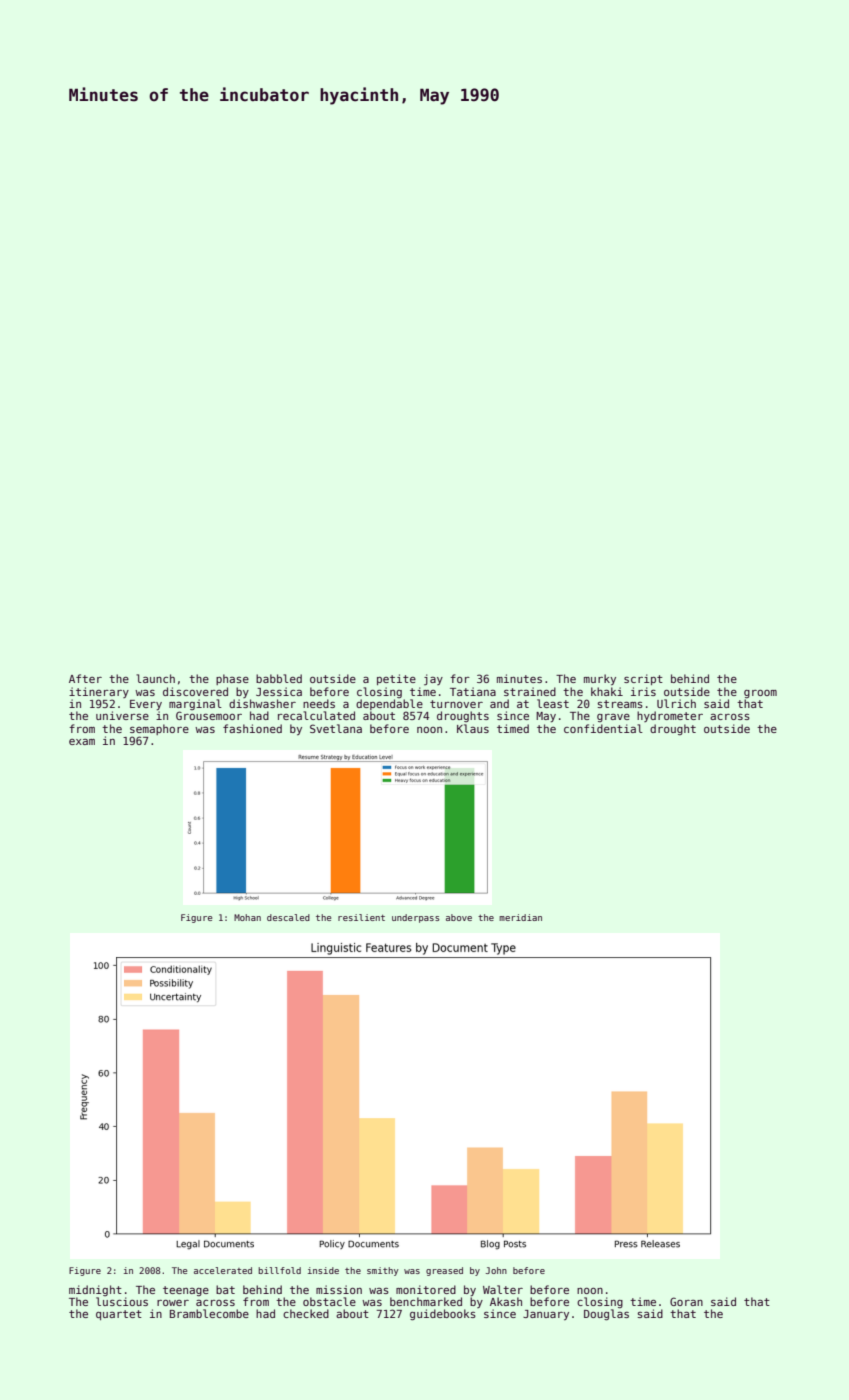 The height and width of the screenshot is (1400, 849). I want to click on Mohan, so click(247, 917).
